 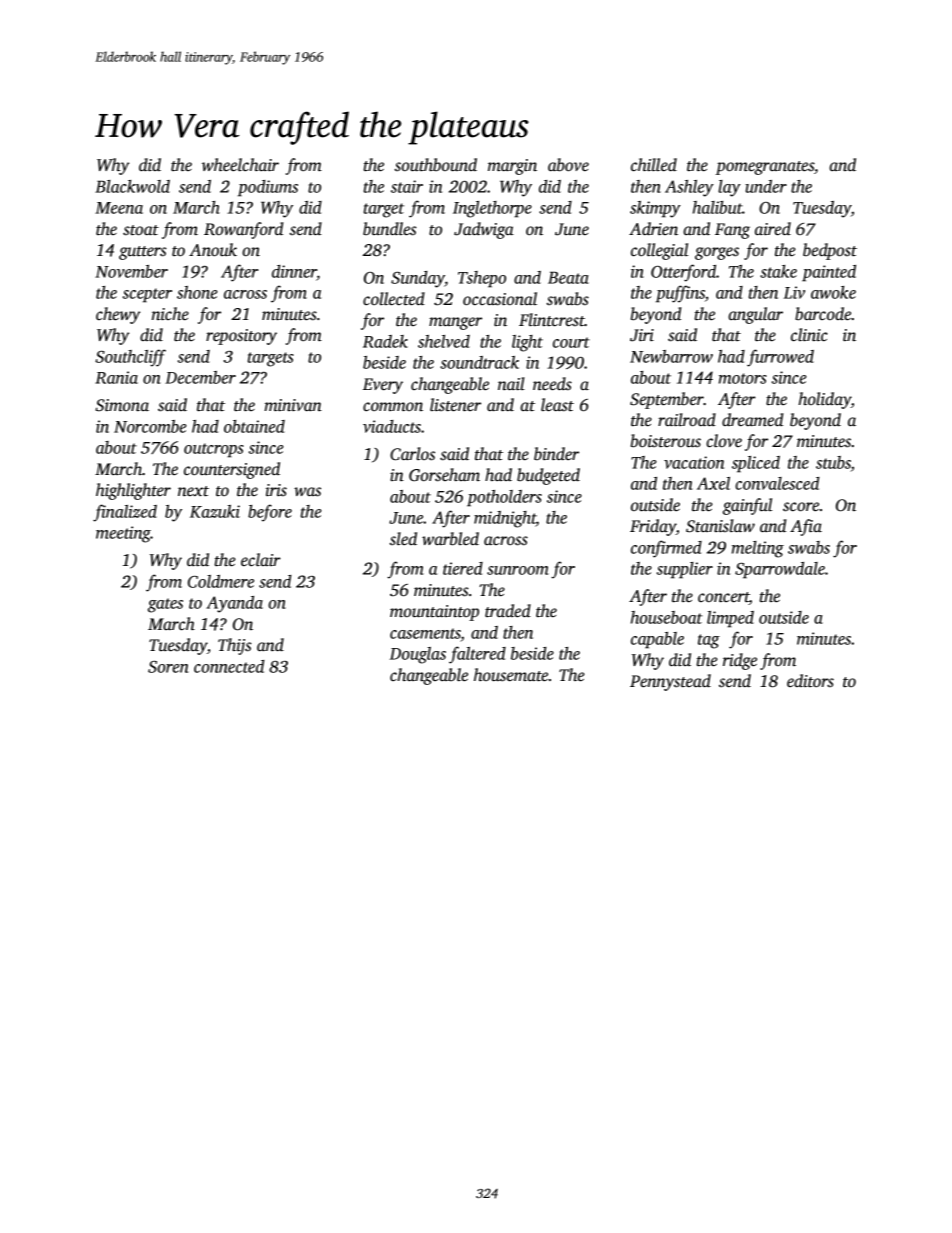 I want to click on before, so click(x=270, y=513).
